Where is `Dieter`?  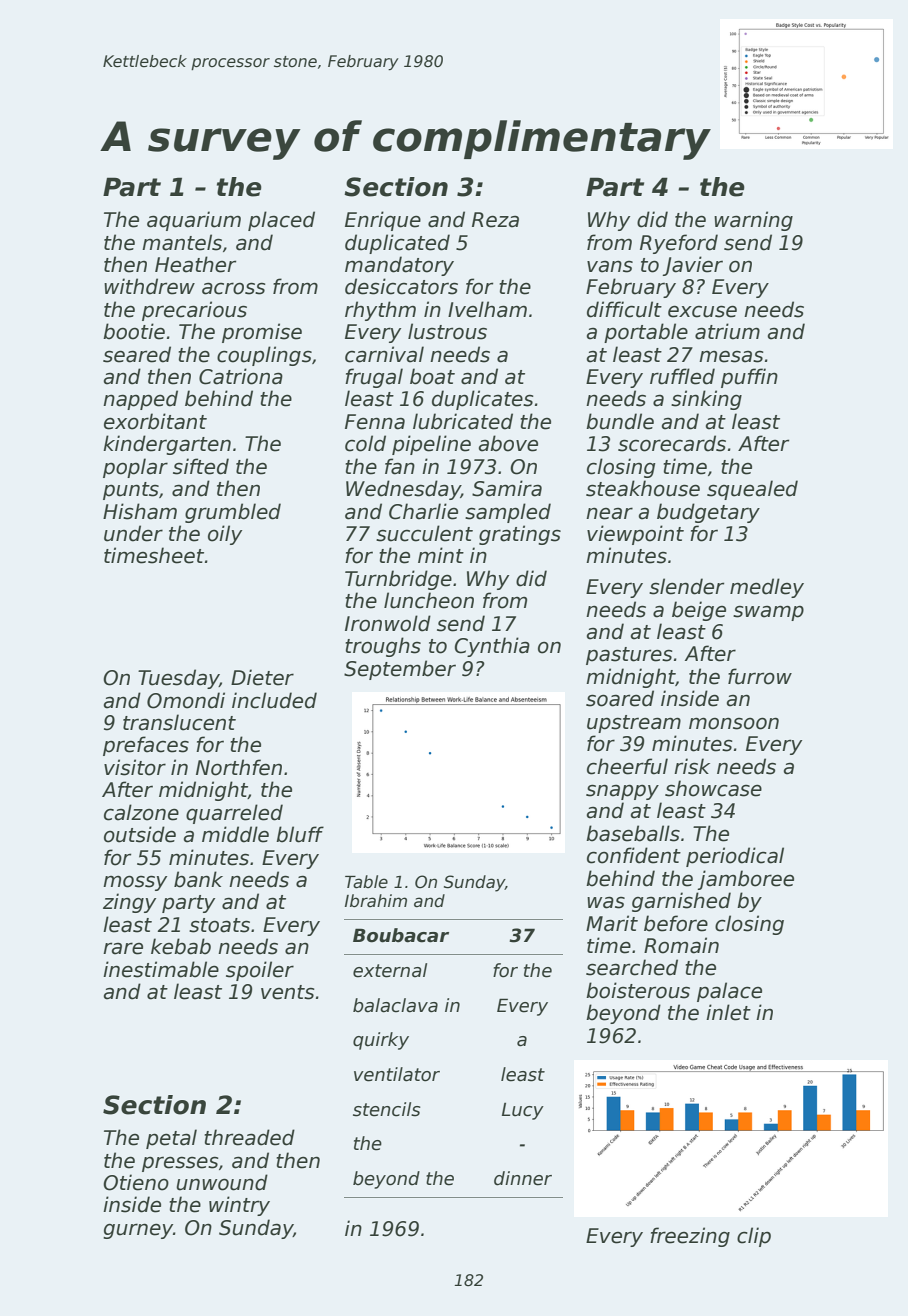
Dieter is located at coordinates (262, 677).
